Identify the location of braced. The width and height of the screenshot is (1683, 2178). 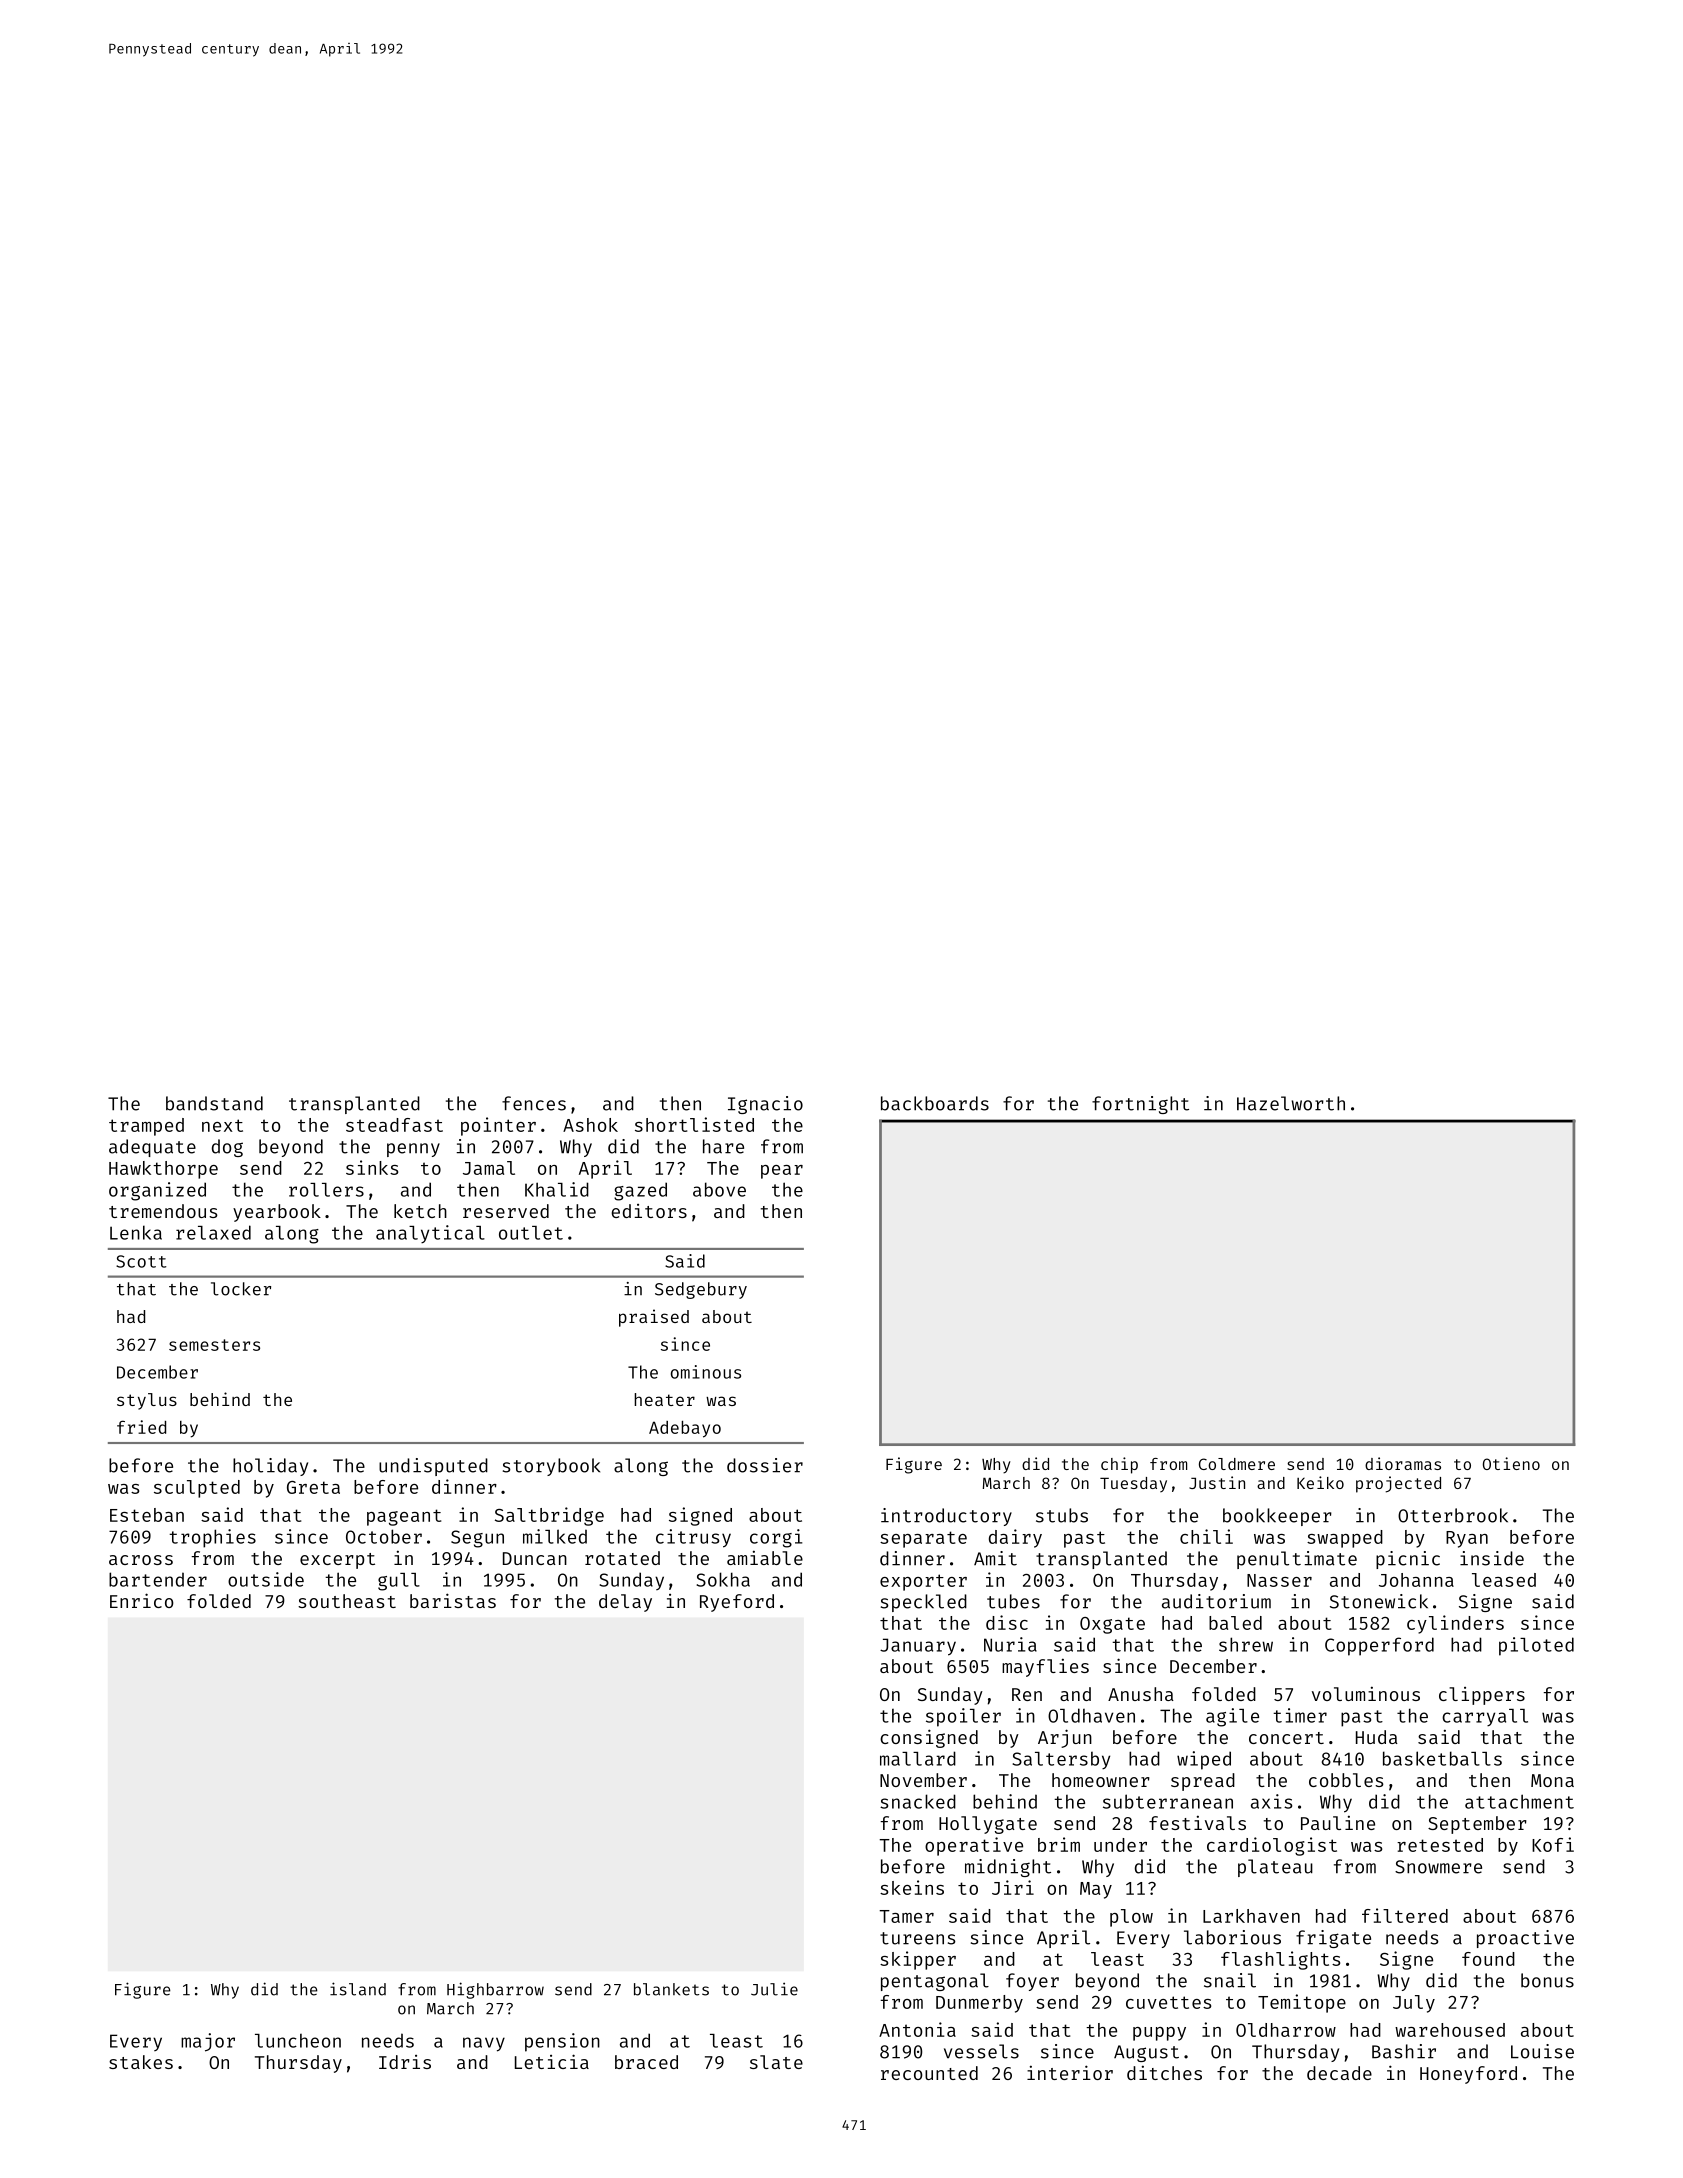
(646, 2062).
